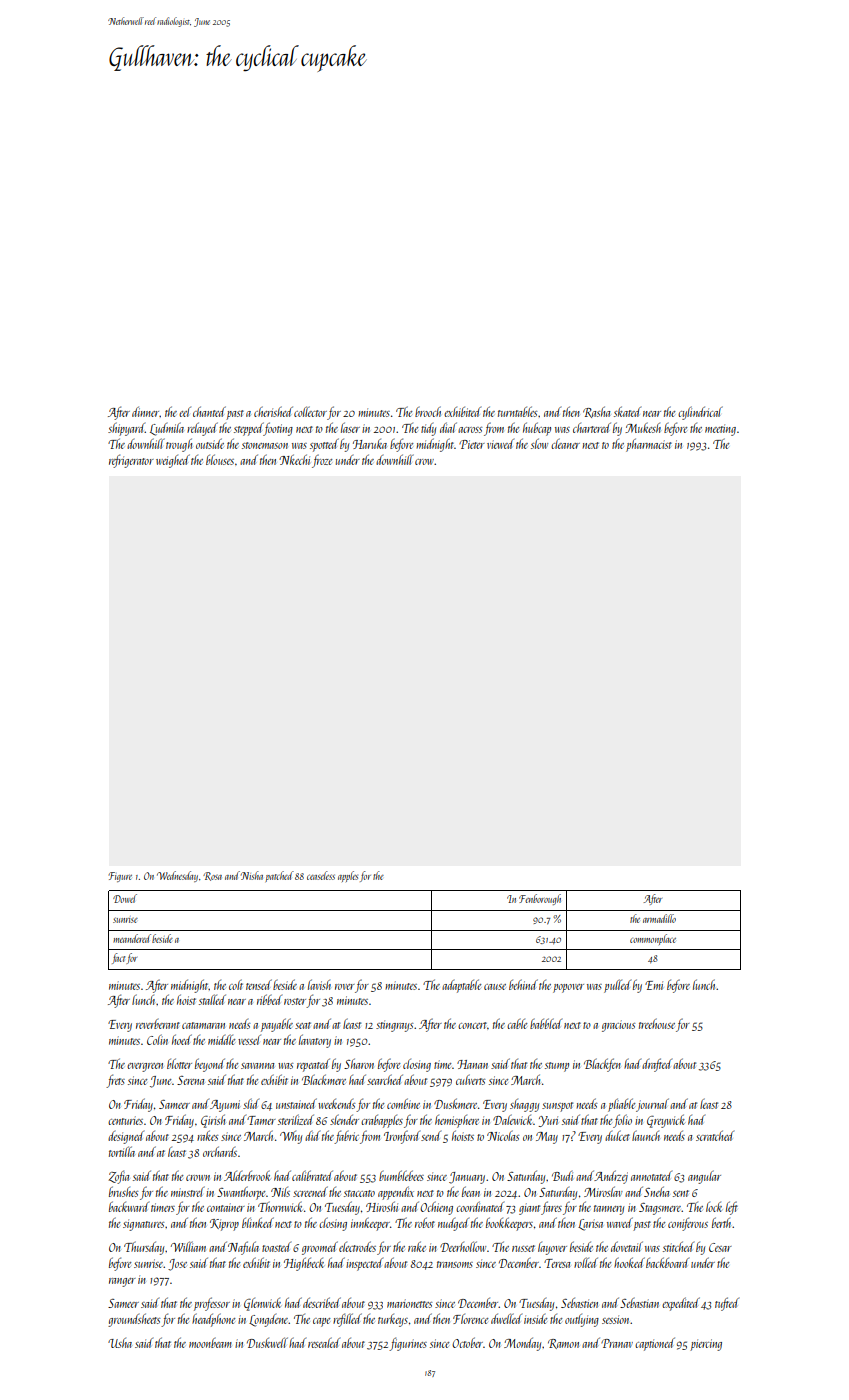  What do you see at coordinates (120, 877) in the image?
I see `Figure` at bounding box center [120, 877].
